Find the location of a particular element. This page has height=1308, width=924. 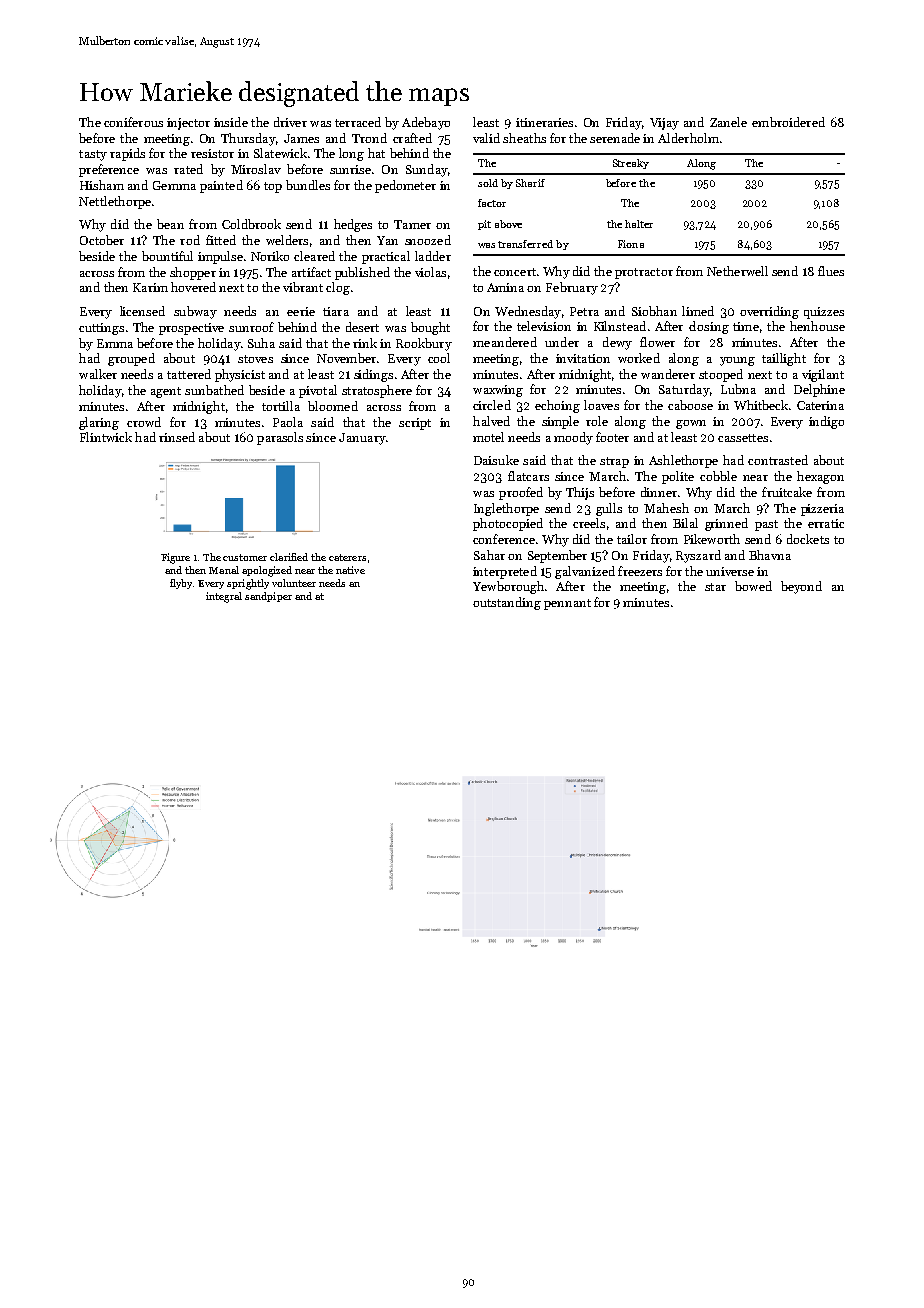

Sahar is located at coordinates (489, 555).
